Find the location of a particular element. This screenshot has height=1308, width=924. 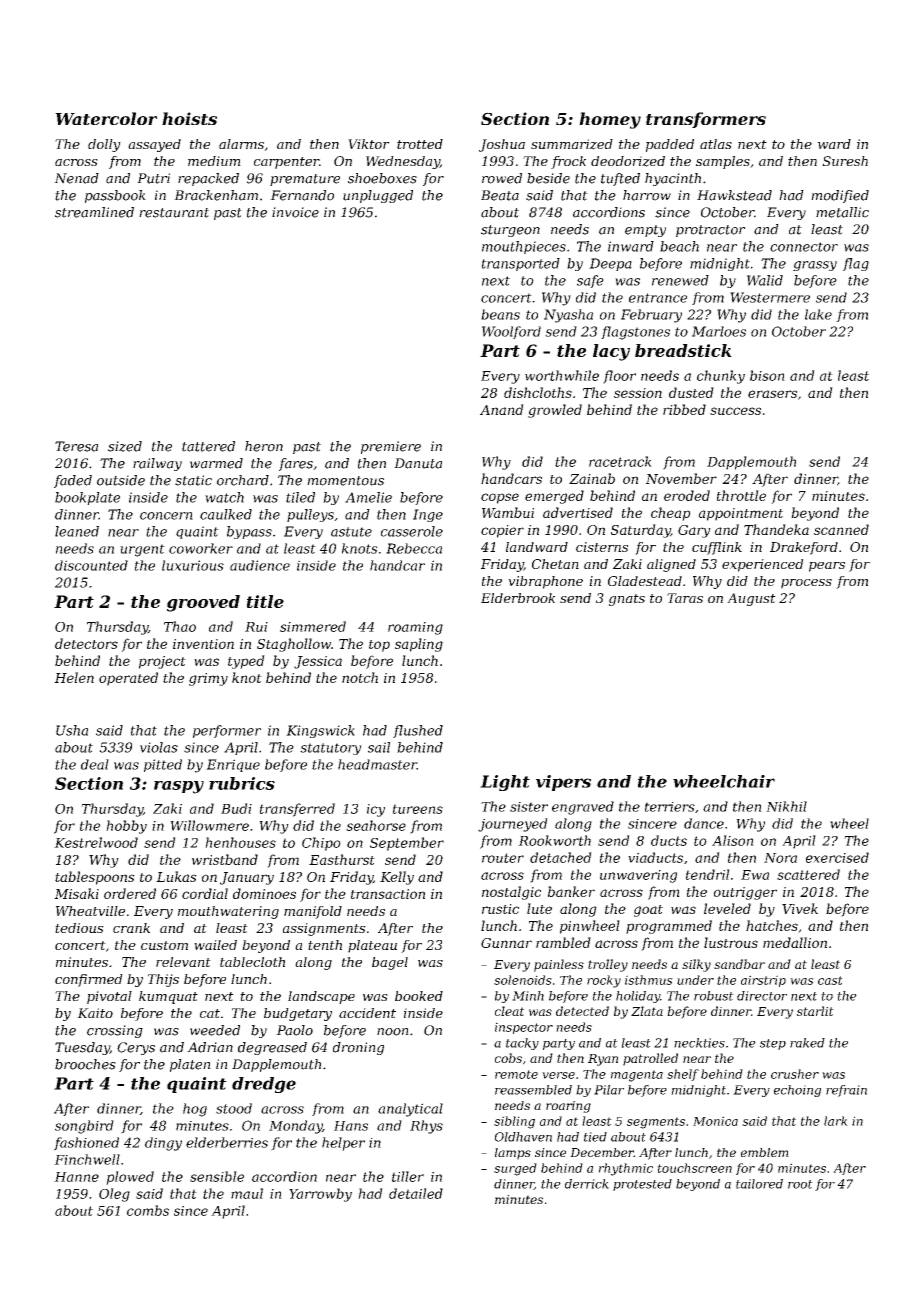

August is located at coordinates (751, 599).
